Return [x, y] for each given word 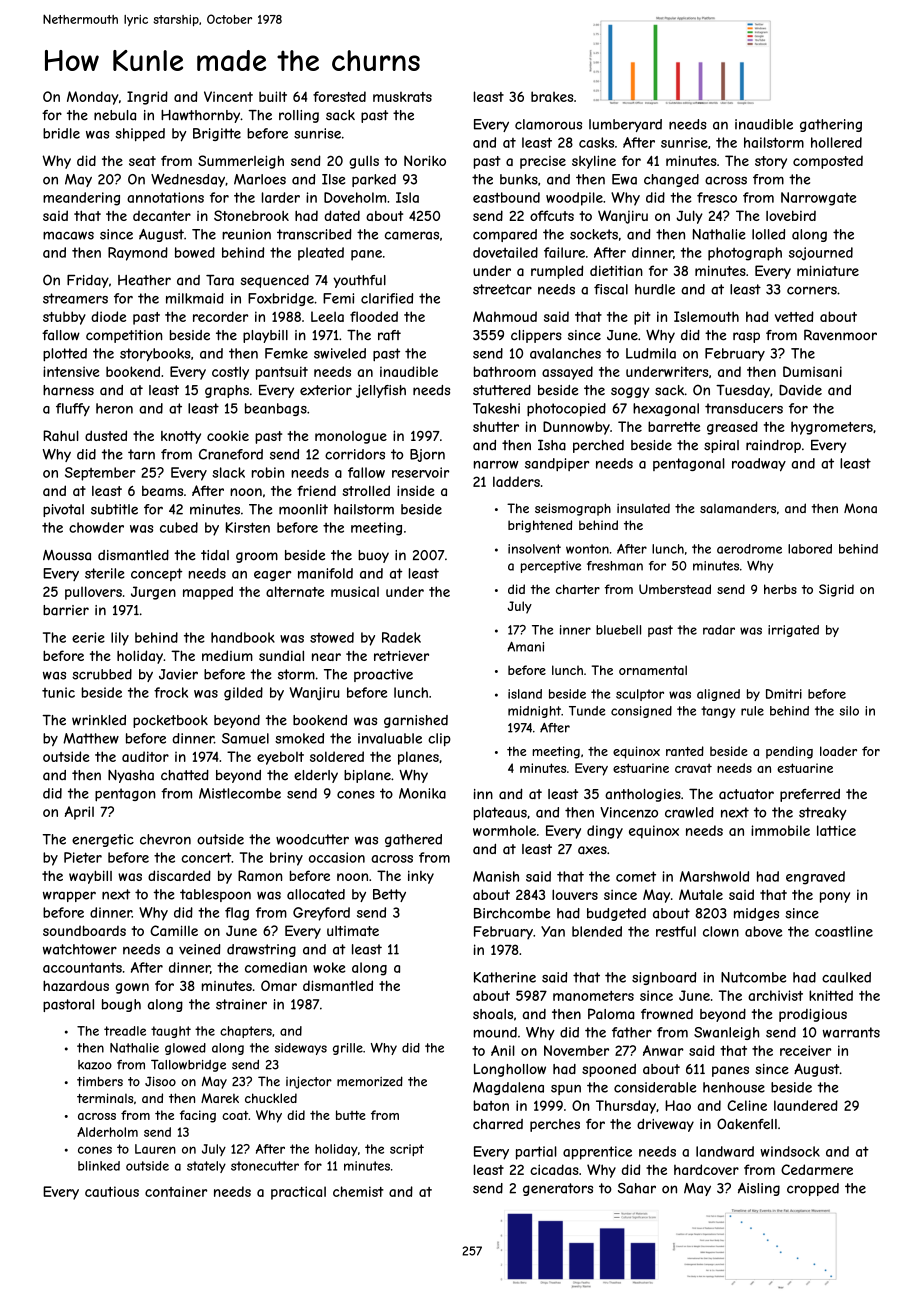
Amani [525, 647]
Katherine [505, 977]
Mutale [701, 894]
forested [339, 96]
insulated [643, 508]
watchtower [80, 949]
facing [198, 1116]
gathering [831, 125]
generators [558, 1189]
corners [812, 290]
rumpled [557, 272]
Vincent [228, 96]
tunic [58, 692]
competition [124, 336]
